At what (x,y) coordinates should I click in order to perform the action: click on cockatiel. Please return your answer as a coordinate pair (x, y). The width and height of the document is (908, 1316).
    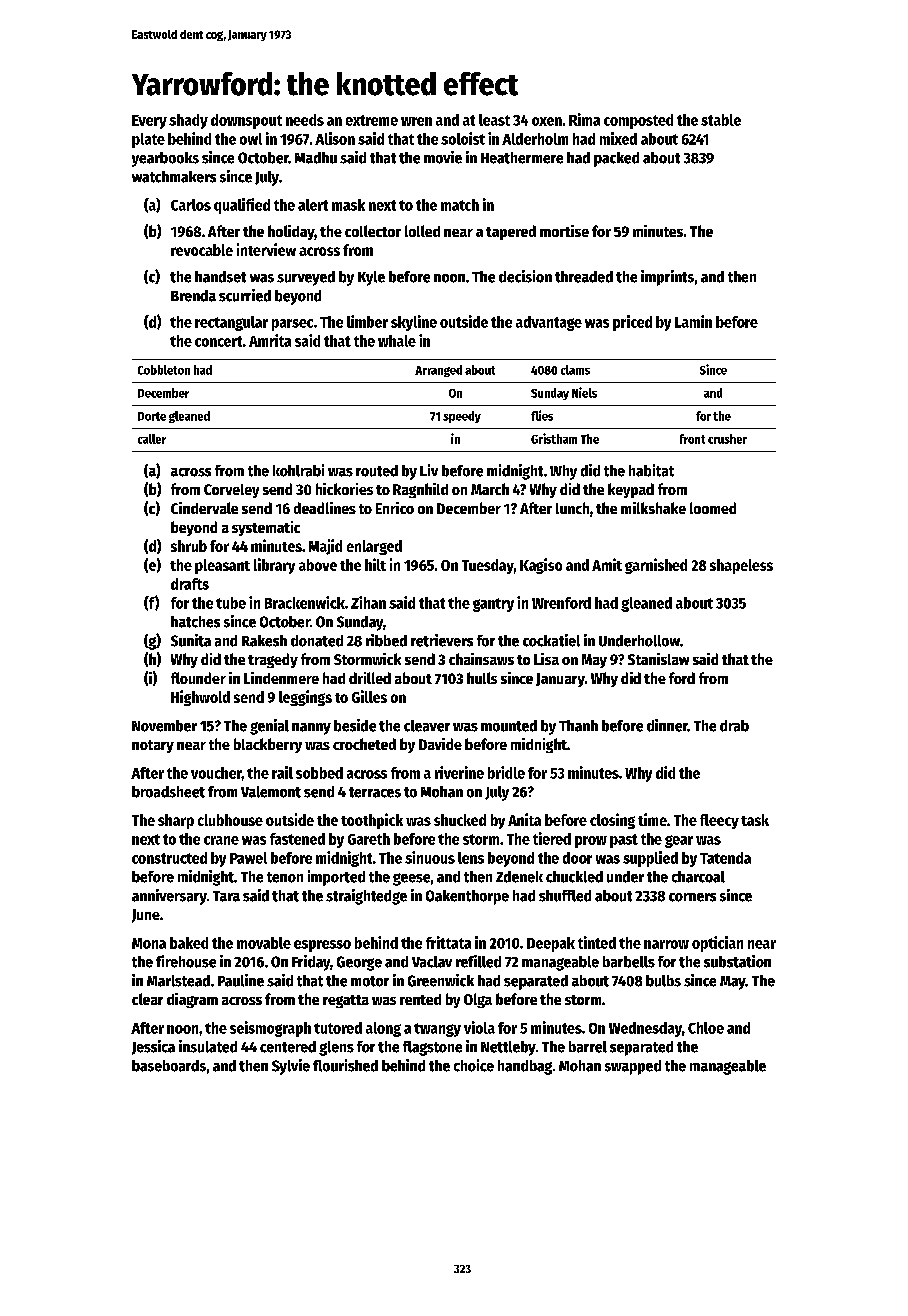
    Looking at the image, I should click on (551, 640).
